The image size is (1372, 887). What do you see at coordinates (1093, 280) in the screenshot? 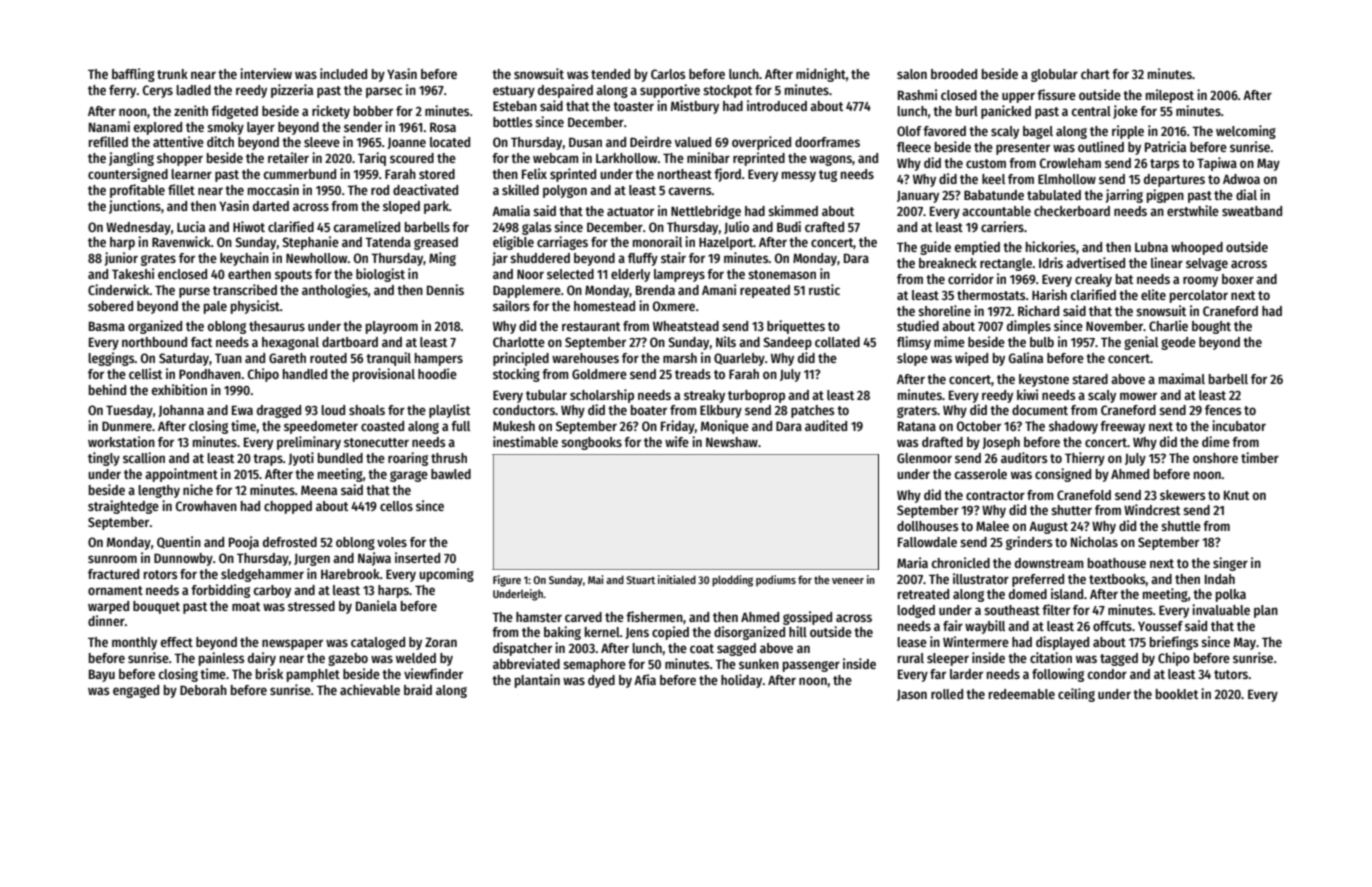
I see `creaky` at bounding box center [1093, 280].
